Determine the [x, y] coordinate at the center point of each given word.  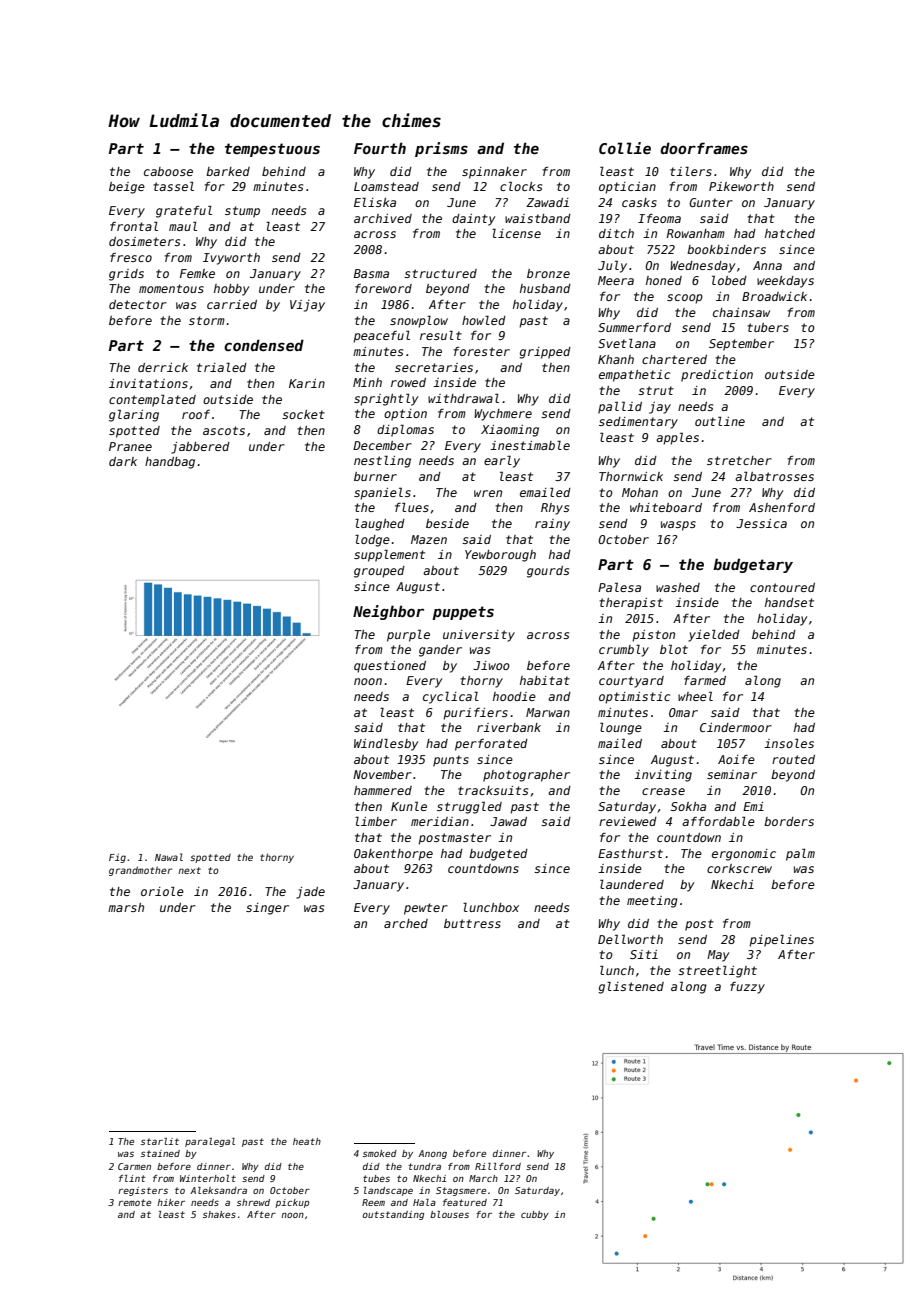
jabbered [200, 448]
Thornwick [631, 476]
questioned [390, 667]
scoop [685, 299]
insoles [789, 743]
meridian [440, 821]
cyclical [451, 698]
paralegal [210, 1142]
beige [127, 188]
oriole [162, 891]
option [405, 415]
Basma [371, 273]
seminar [732, 774]
